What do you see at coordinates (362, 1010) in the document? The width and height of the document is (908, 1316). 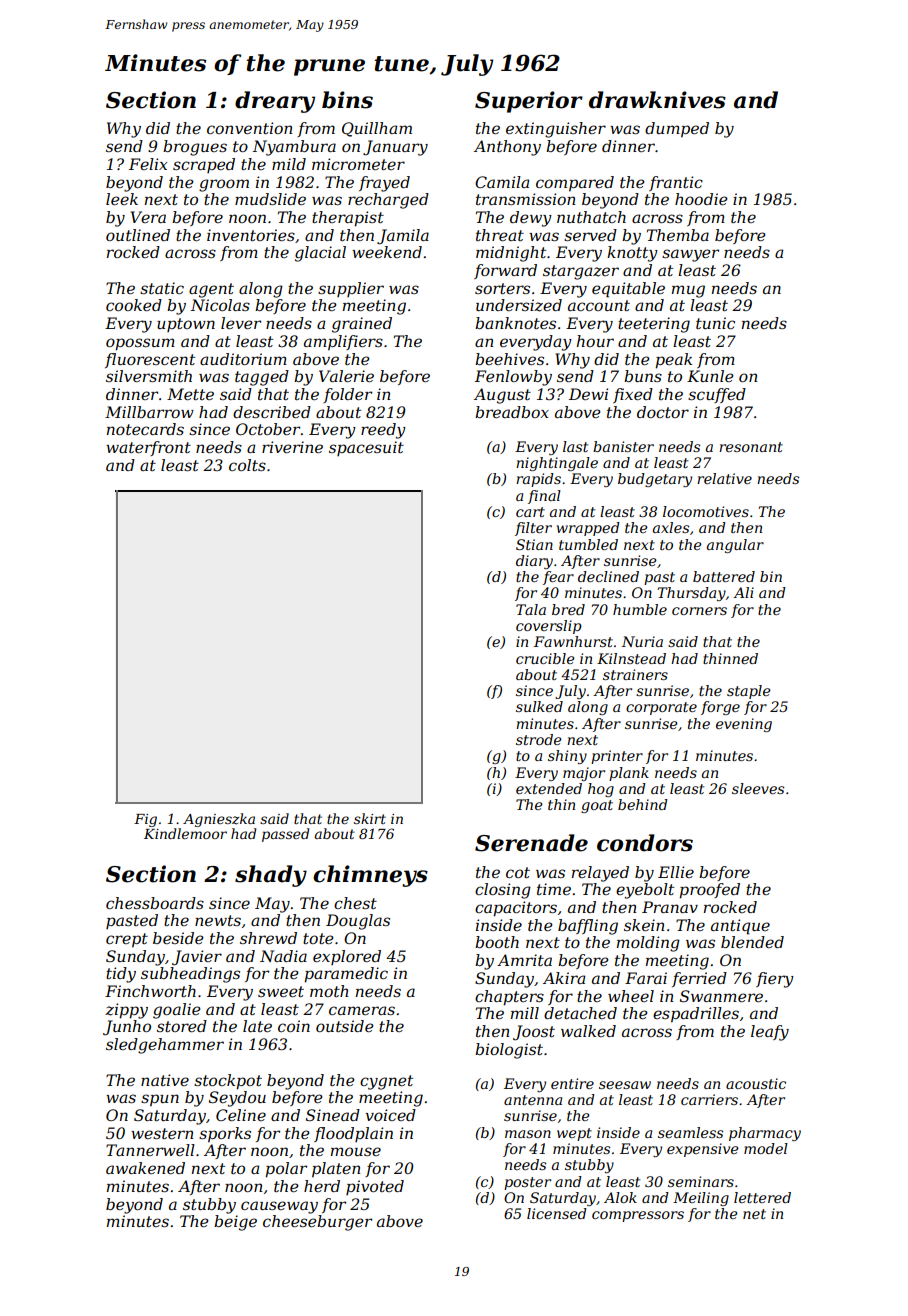 I see `cameras` at bounding box center [362, 1010].
